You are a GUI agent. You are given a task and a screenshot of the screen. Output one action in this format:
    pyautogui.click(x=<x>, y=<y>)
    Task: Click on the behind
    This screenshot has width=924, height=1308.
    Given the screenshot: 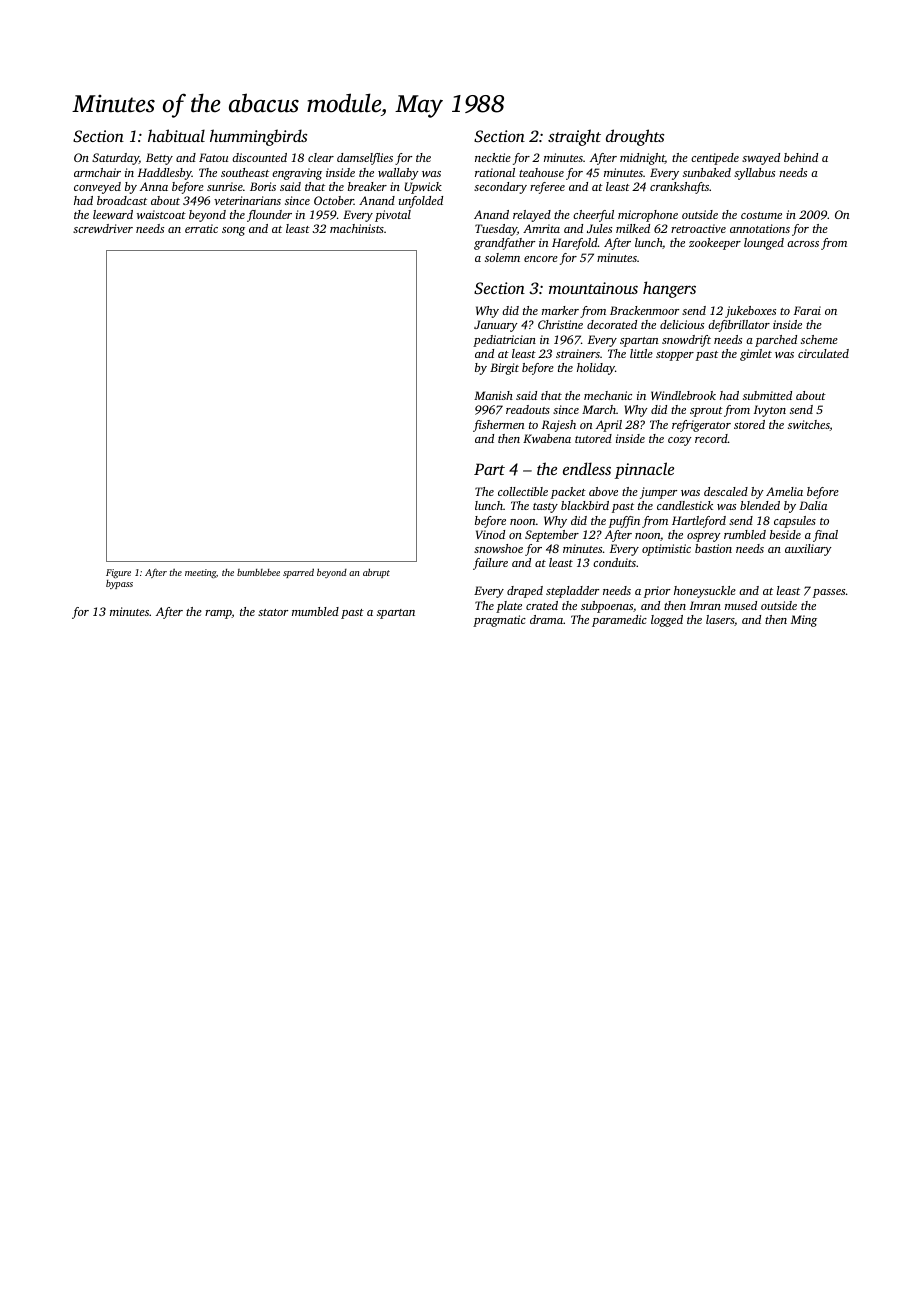 What is the action you would take?
    pyautogui.click(x=801, y=157)
